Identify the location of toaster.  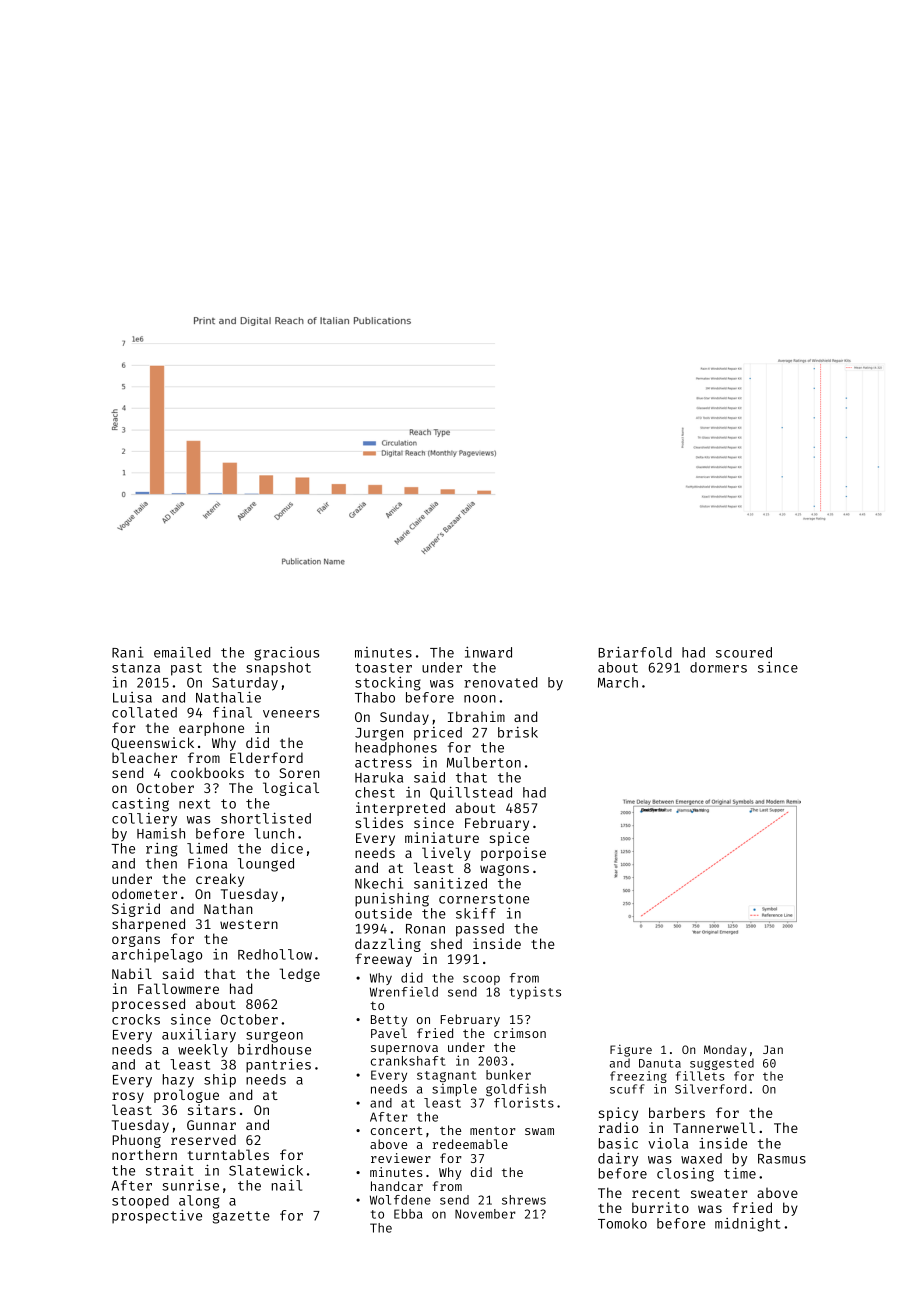
(383, 668).
